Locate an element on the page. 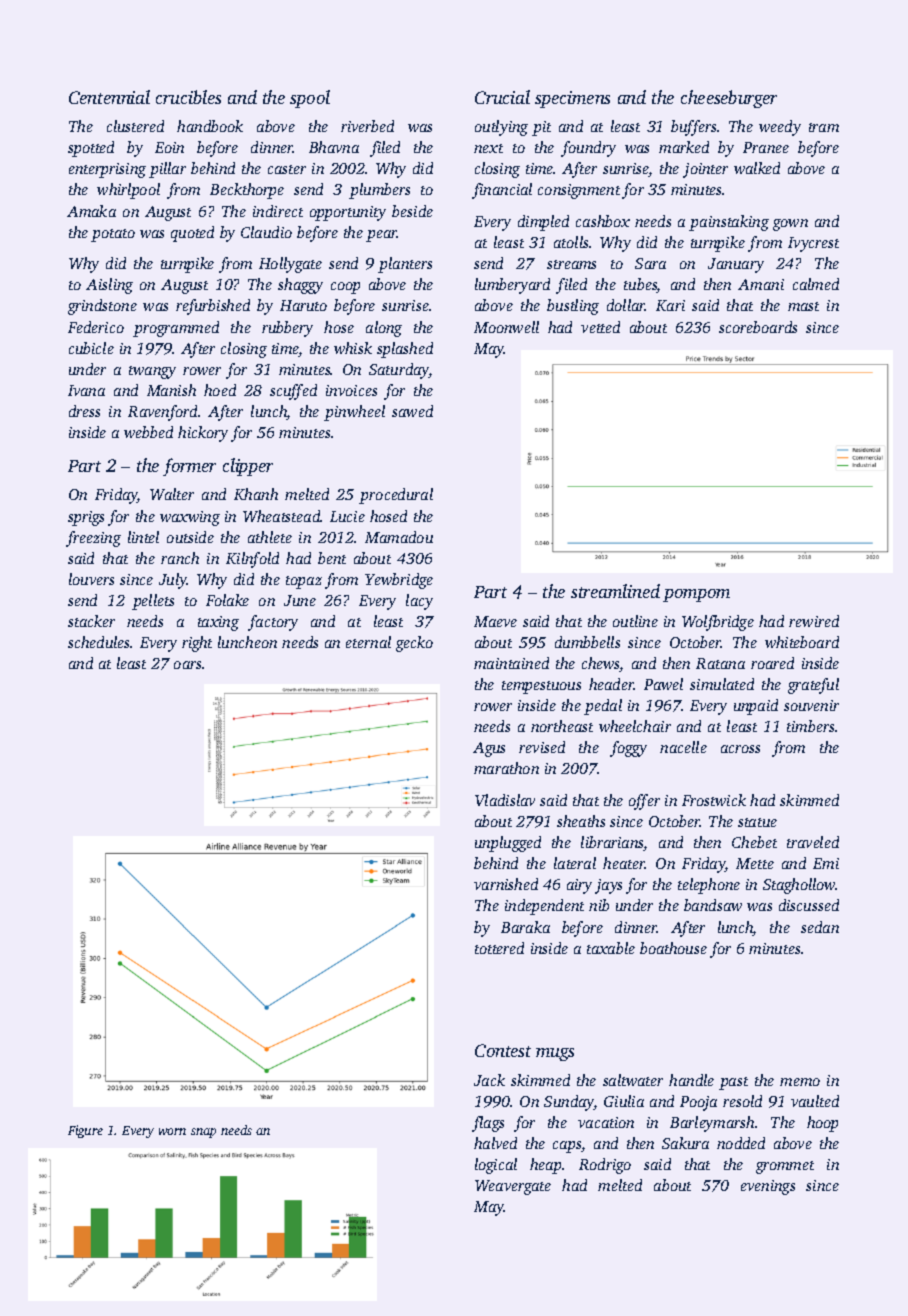 The width and height of the image is (908, 1316). sawed is located at coordinates (412, 411).
